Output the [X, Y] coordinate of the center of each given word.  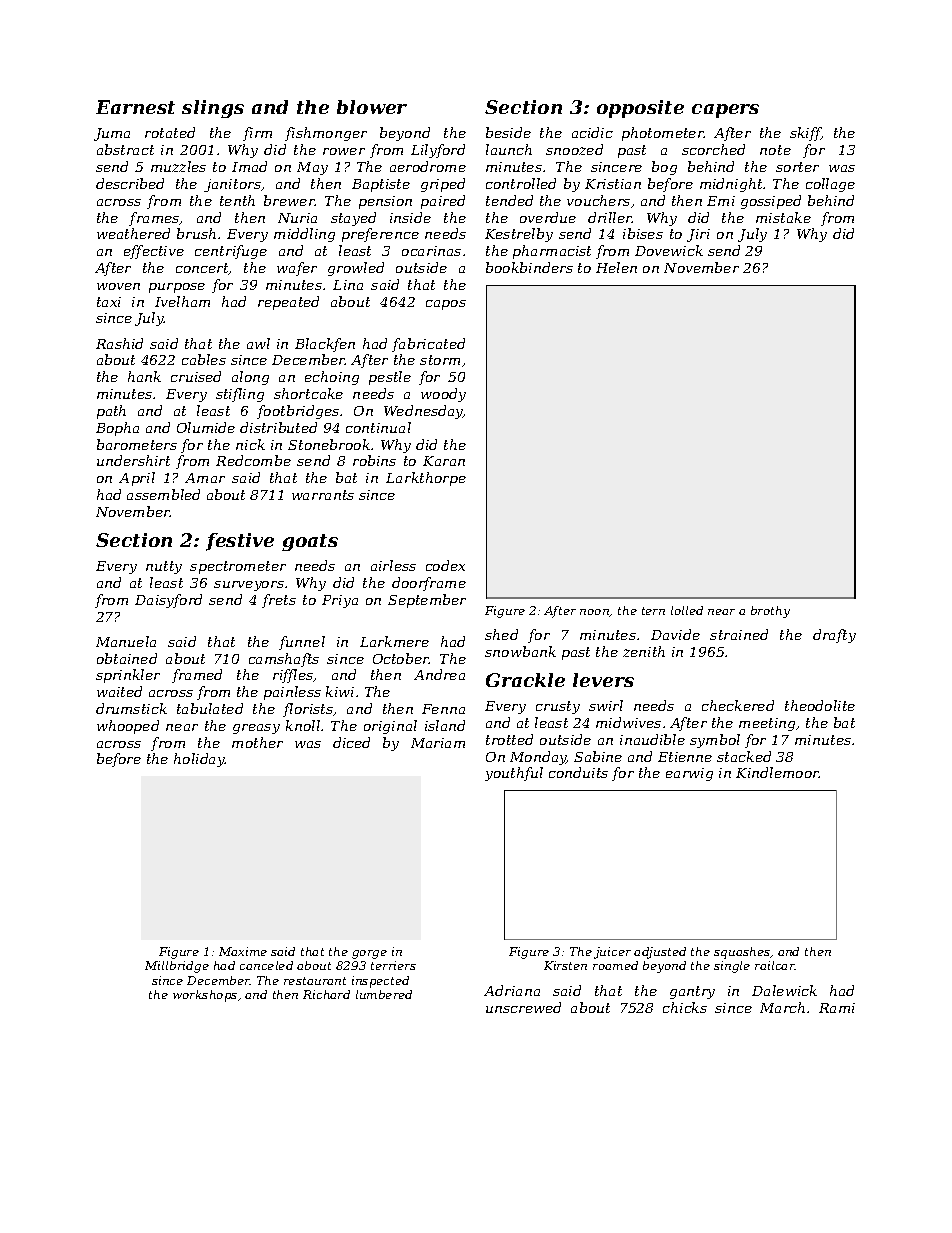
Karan [444, 461]
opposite [640, 109]
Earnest [135, 107]
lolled [687, 610]
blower [372, 107]
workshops [205, 996]
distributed [278, 427]
